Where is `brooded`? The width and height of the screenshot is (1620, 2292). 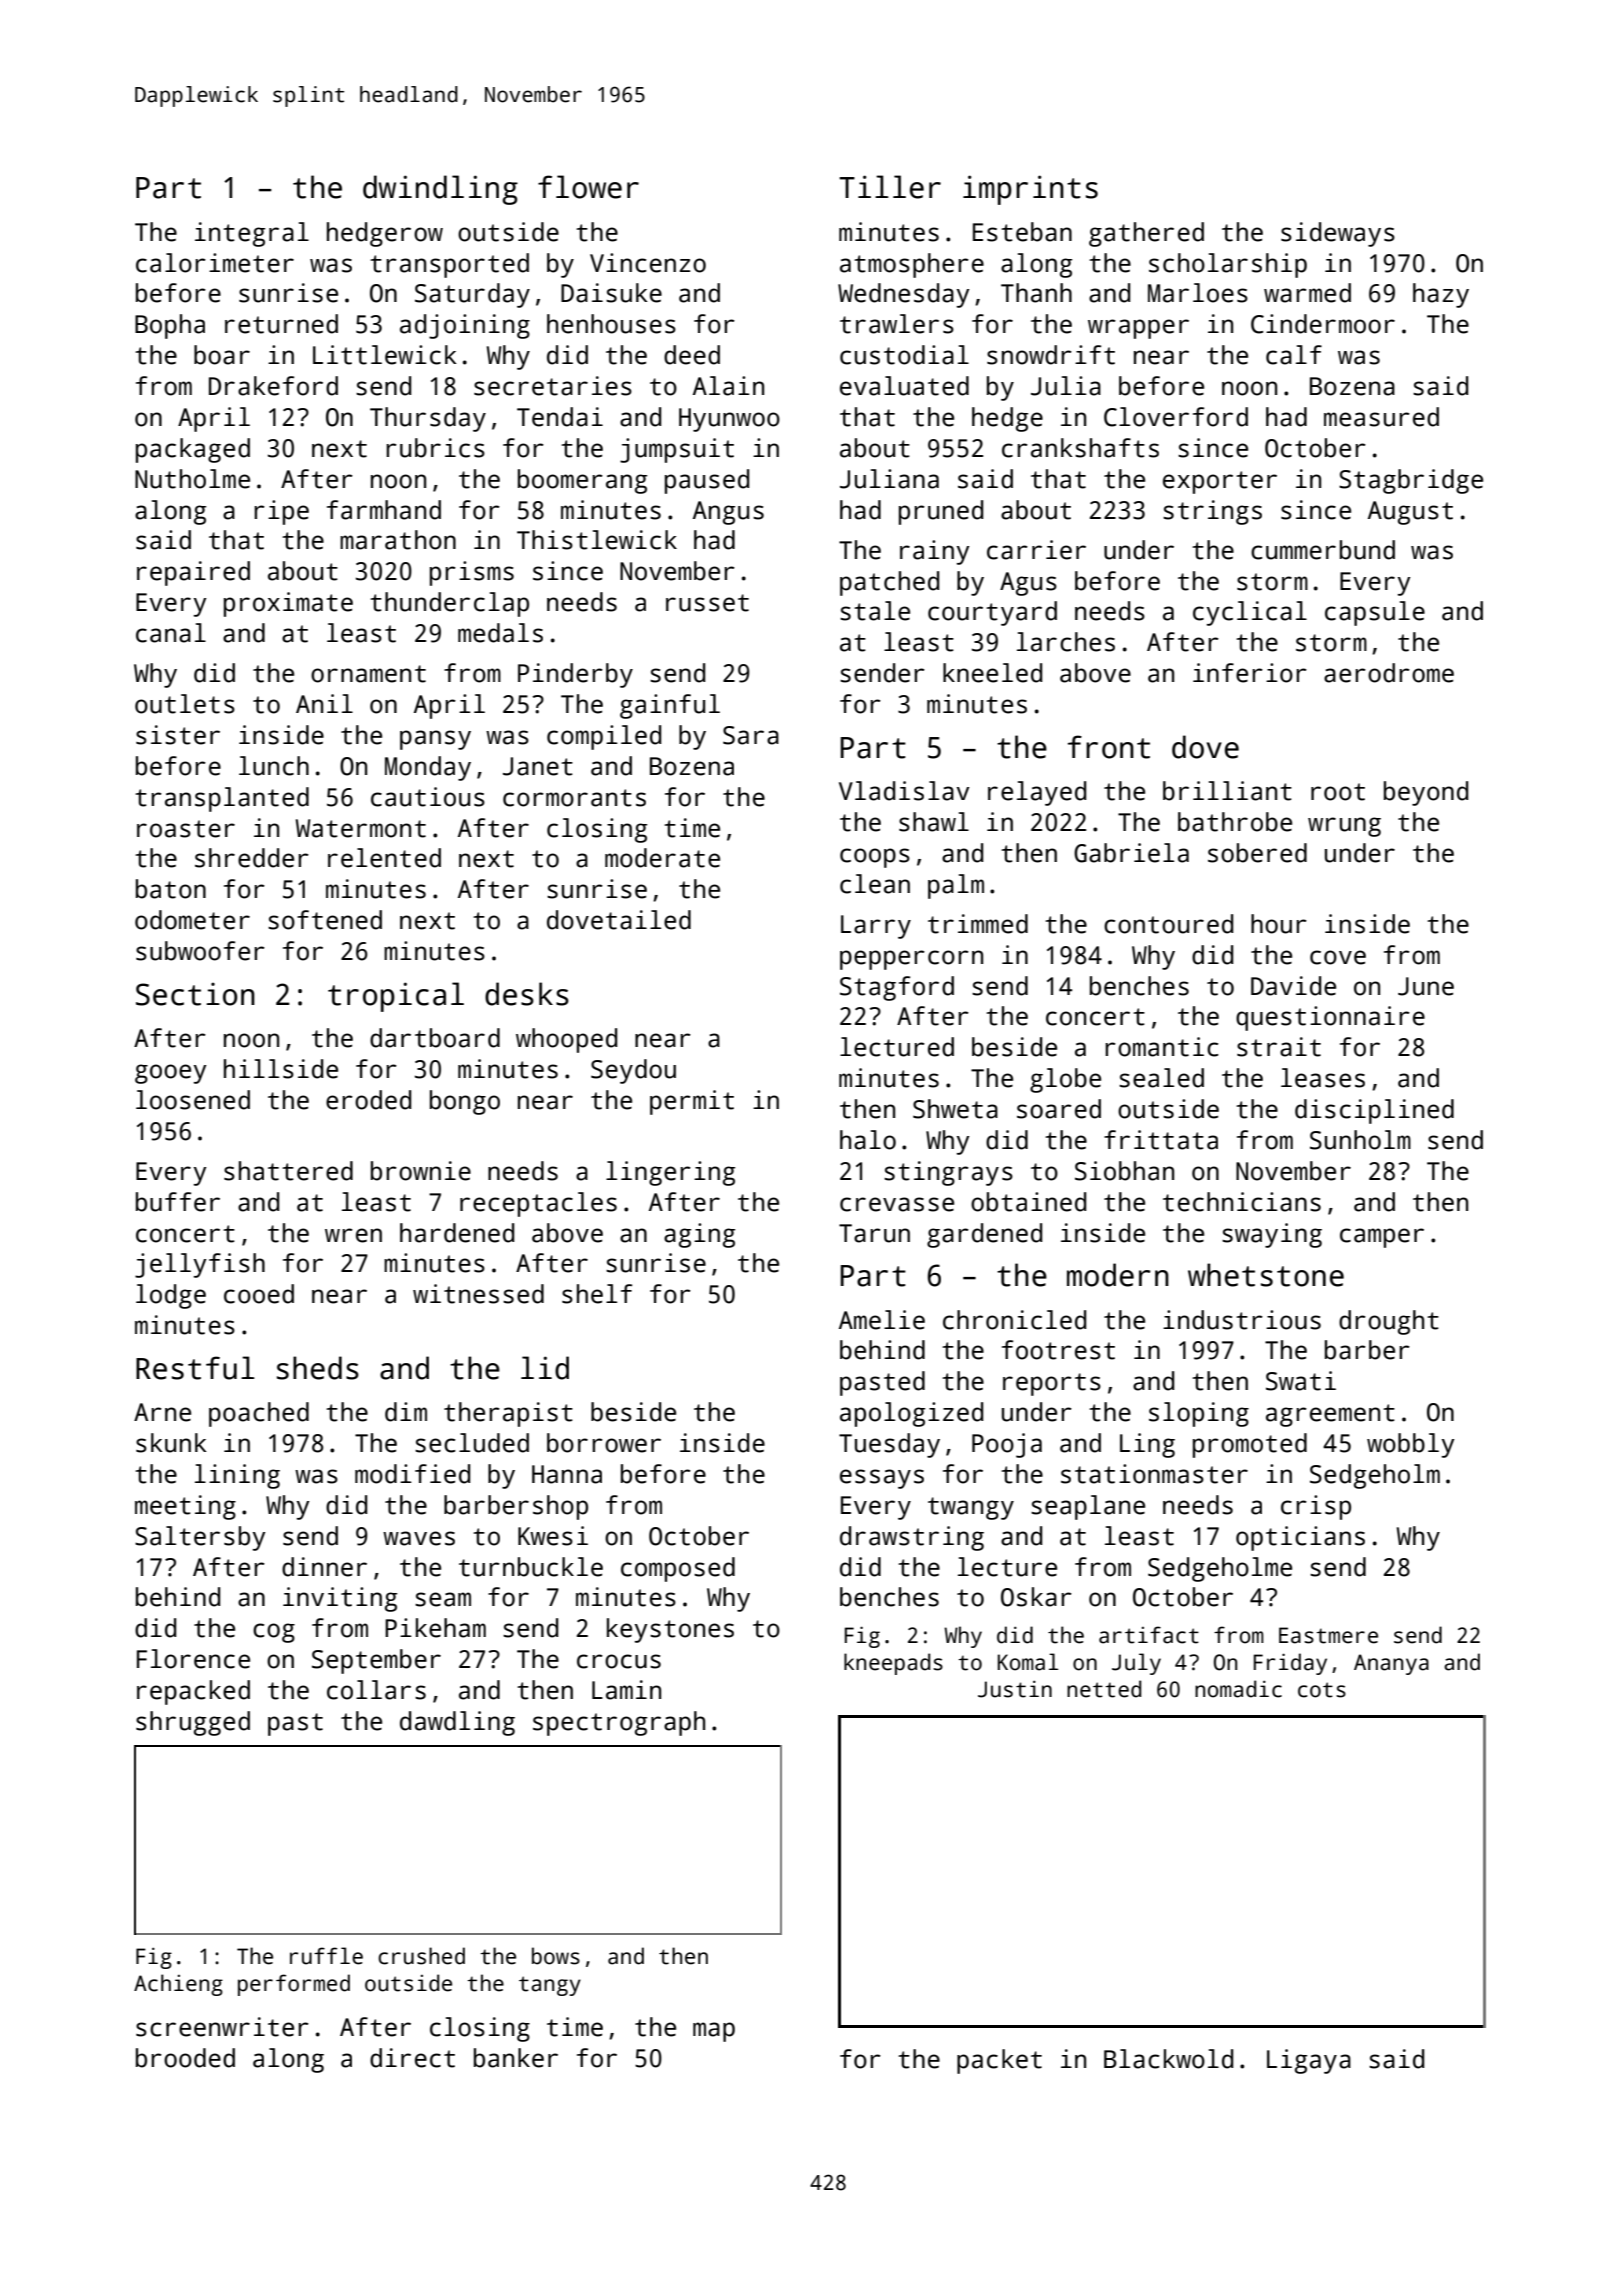
brooded is located at coordinates (185, 2058).
